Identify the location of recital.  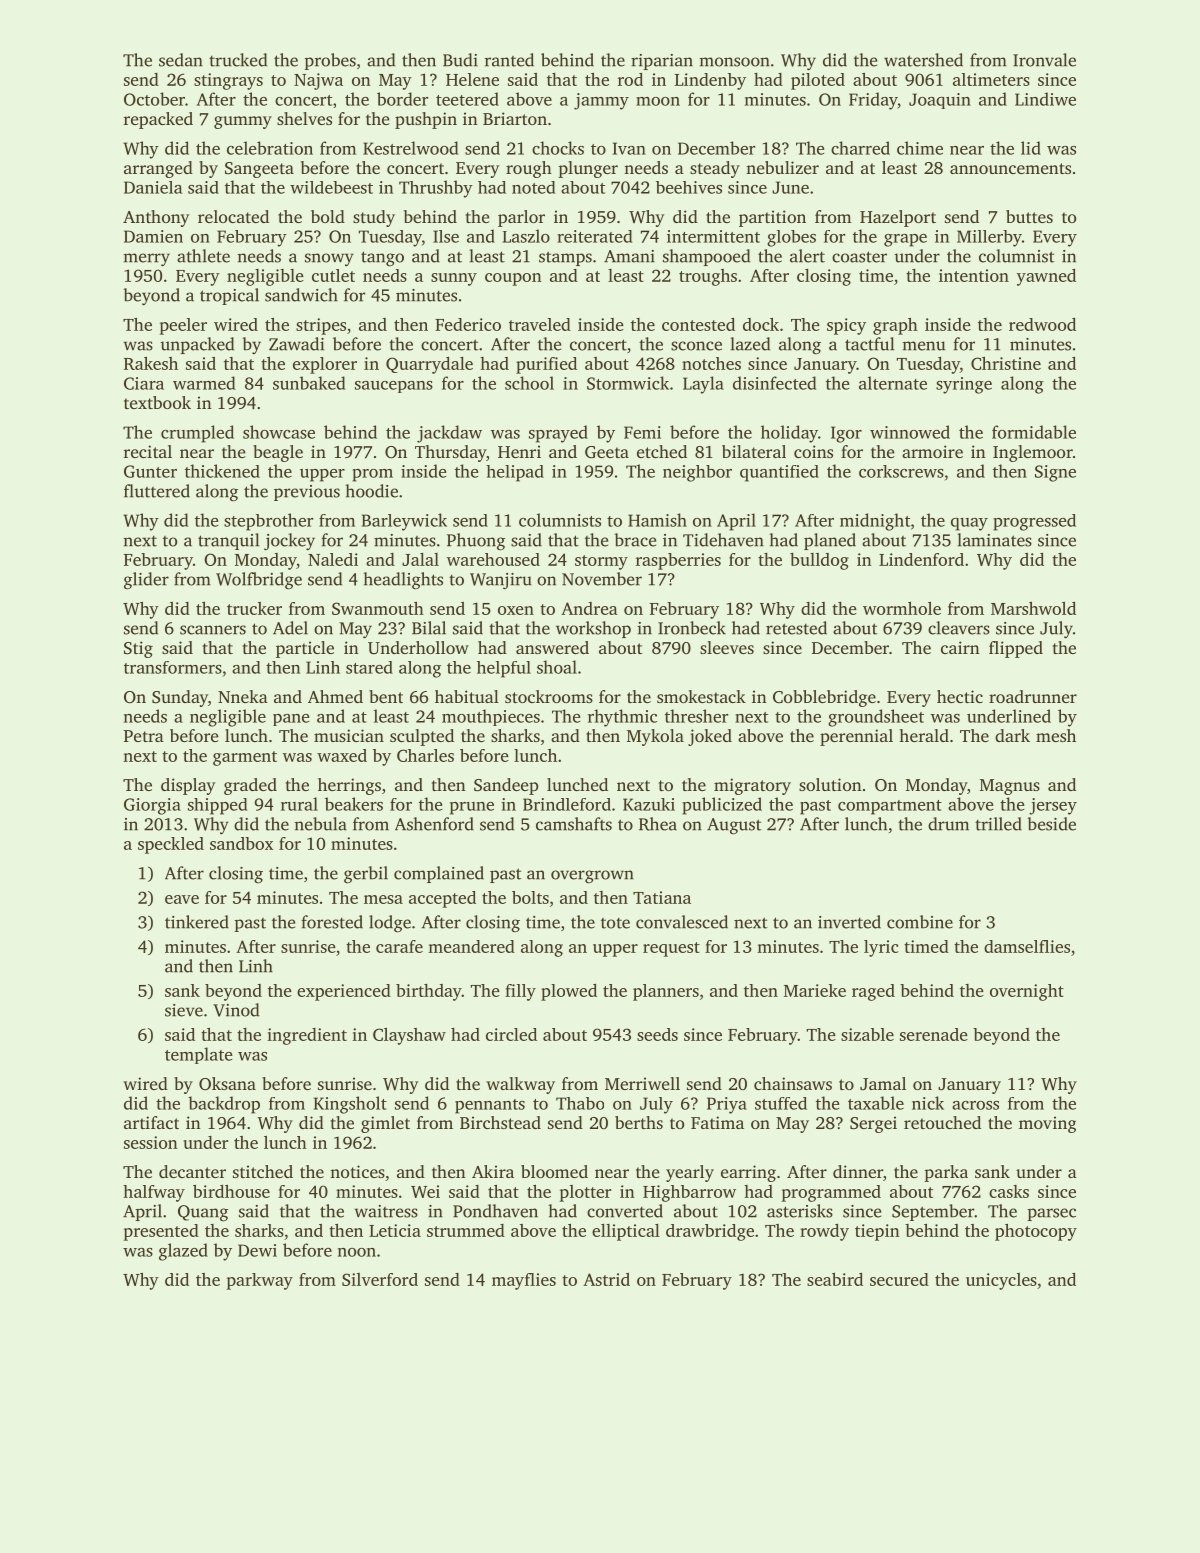
(148, 451).
